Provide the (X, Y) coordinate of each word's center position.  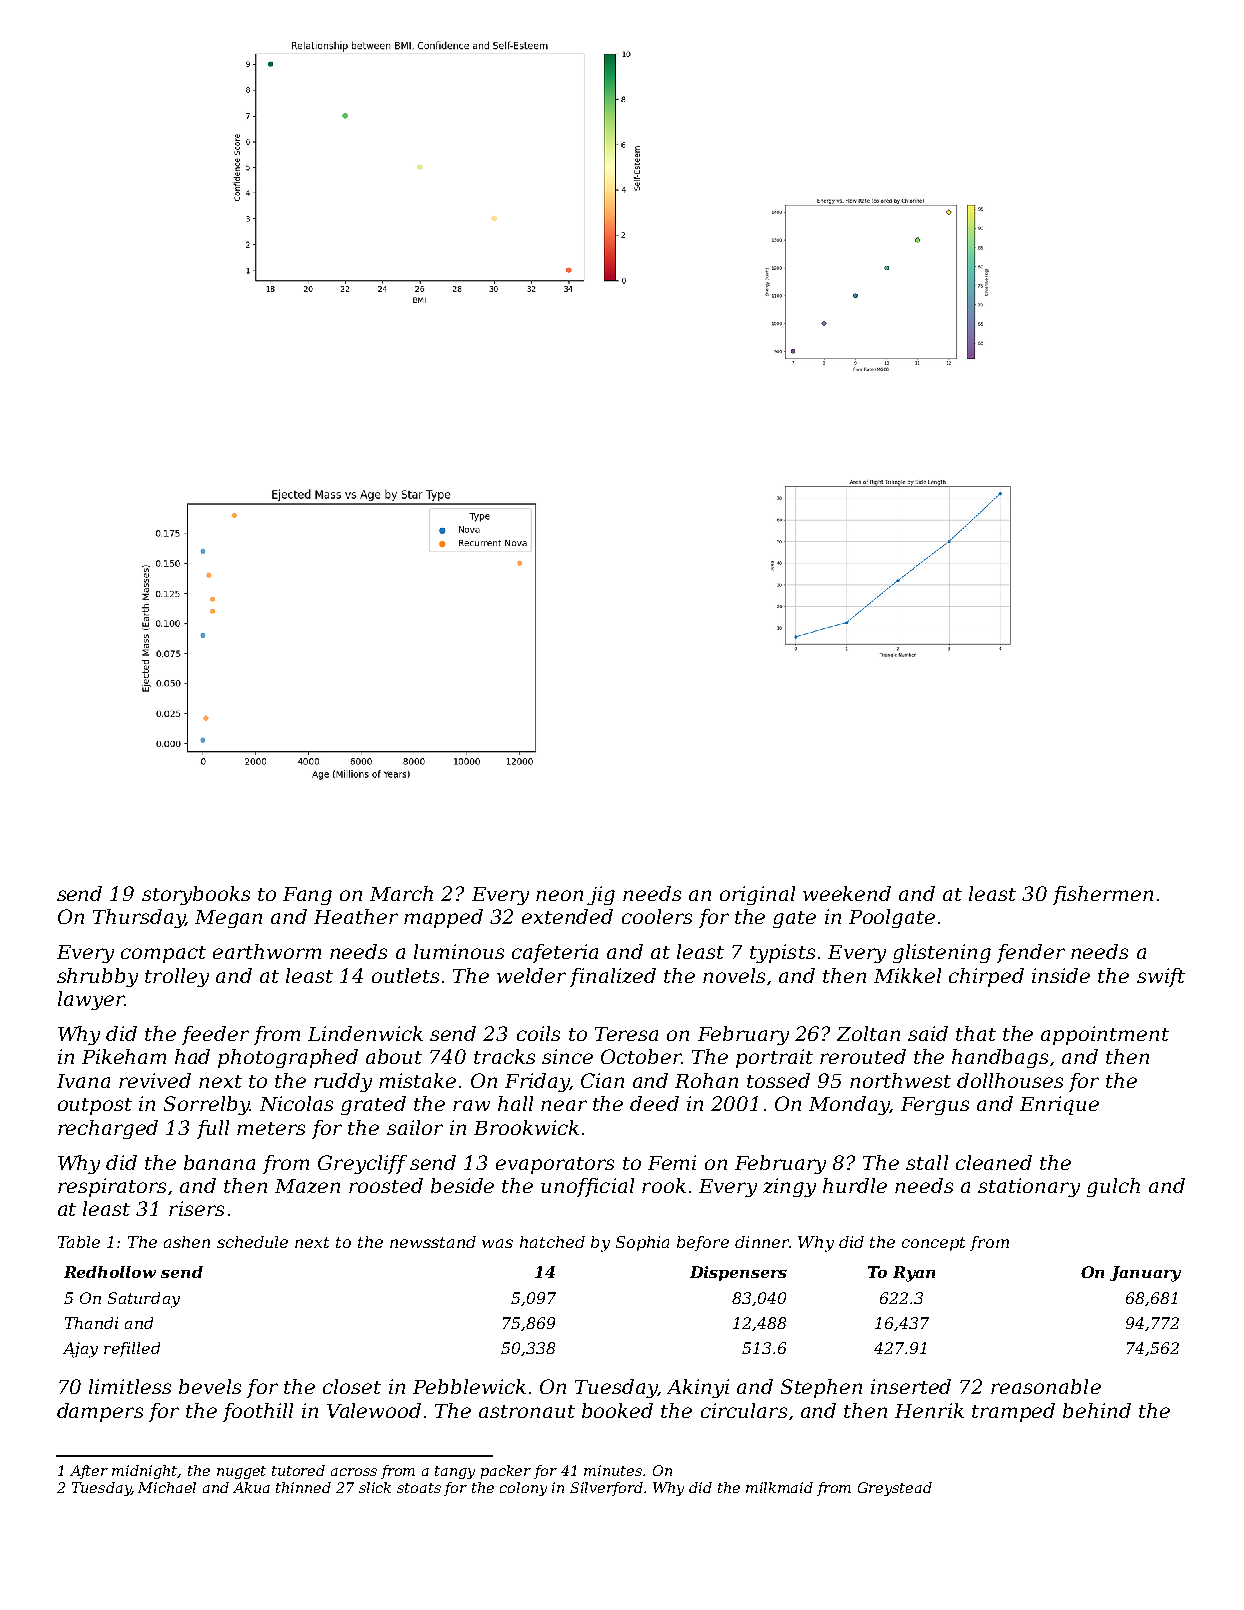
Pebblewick (469, 1386)
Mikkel (907, 975)
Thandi (91, 1323)
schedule (252, 1242)
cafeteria (555, 953)
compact (163, 954)
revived (155, 1080)
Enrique (1059, 1105)
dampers (100, 1412)
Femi (672, 1162)
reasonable (1046, 1386)
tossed (778, 1080)
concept (933, 1244)
